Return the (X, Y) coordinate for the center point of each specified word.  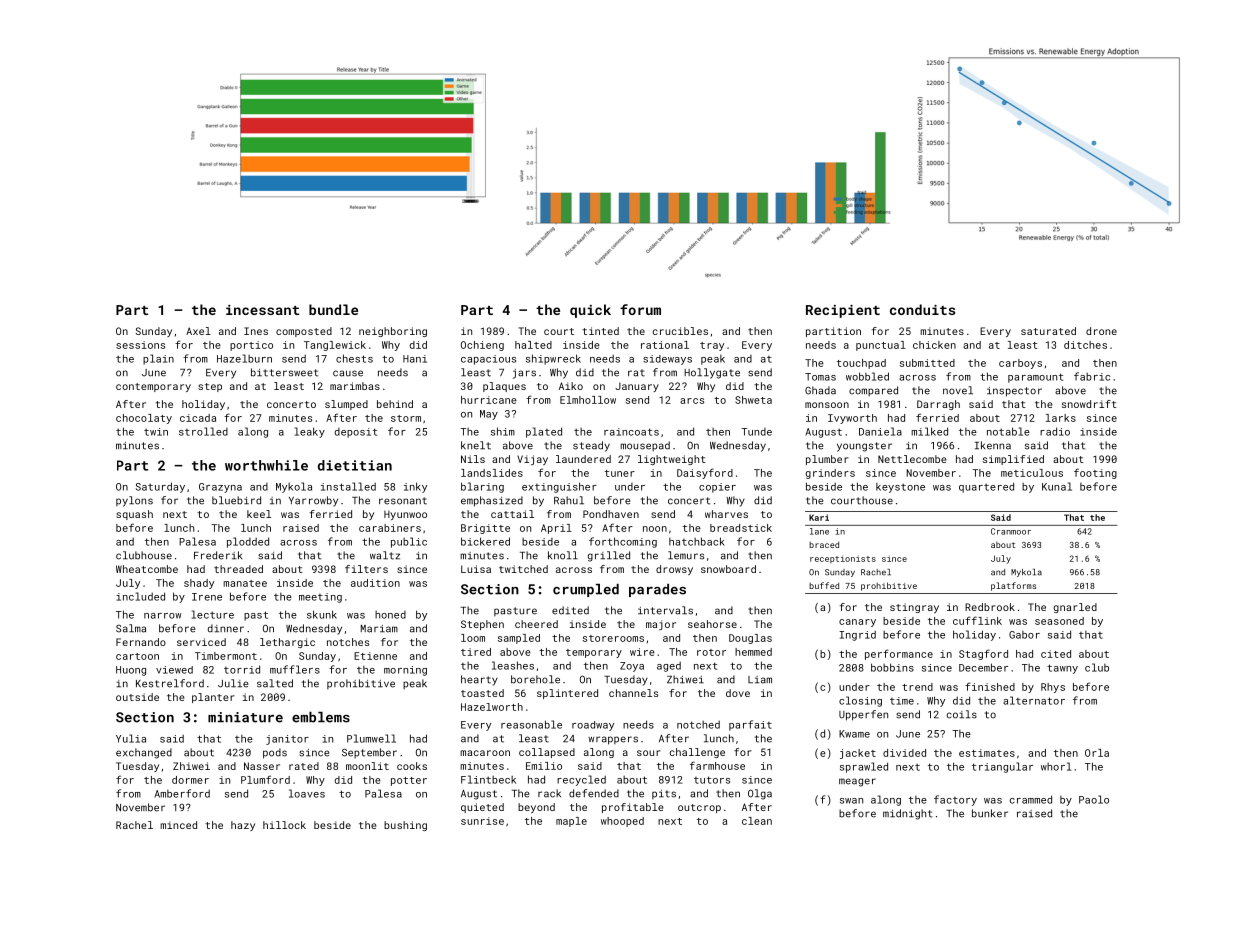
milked (929, 431)
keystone (900, 488)
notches (348, 642)
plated (544, 432)
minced (178, 825)
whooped (622, 822)
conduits (922, 309)
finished (990, 686)
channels (633, 693)
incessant (262, 310)
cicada (198, 418)
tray (712, 346)
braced (824, 544)
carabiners (390, 528)
